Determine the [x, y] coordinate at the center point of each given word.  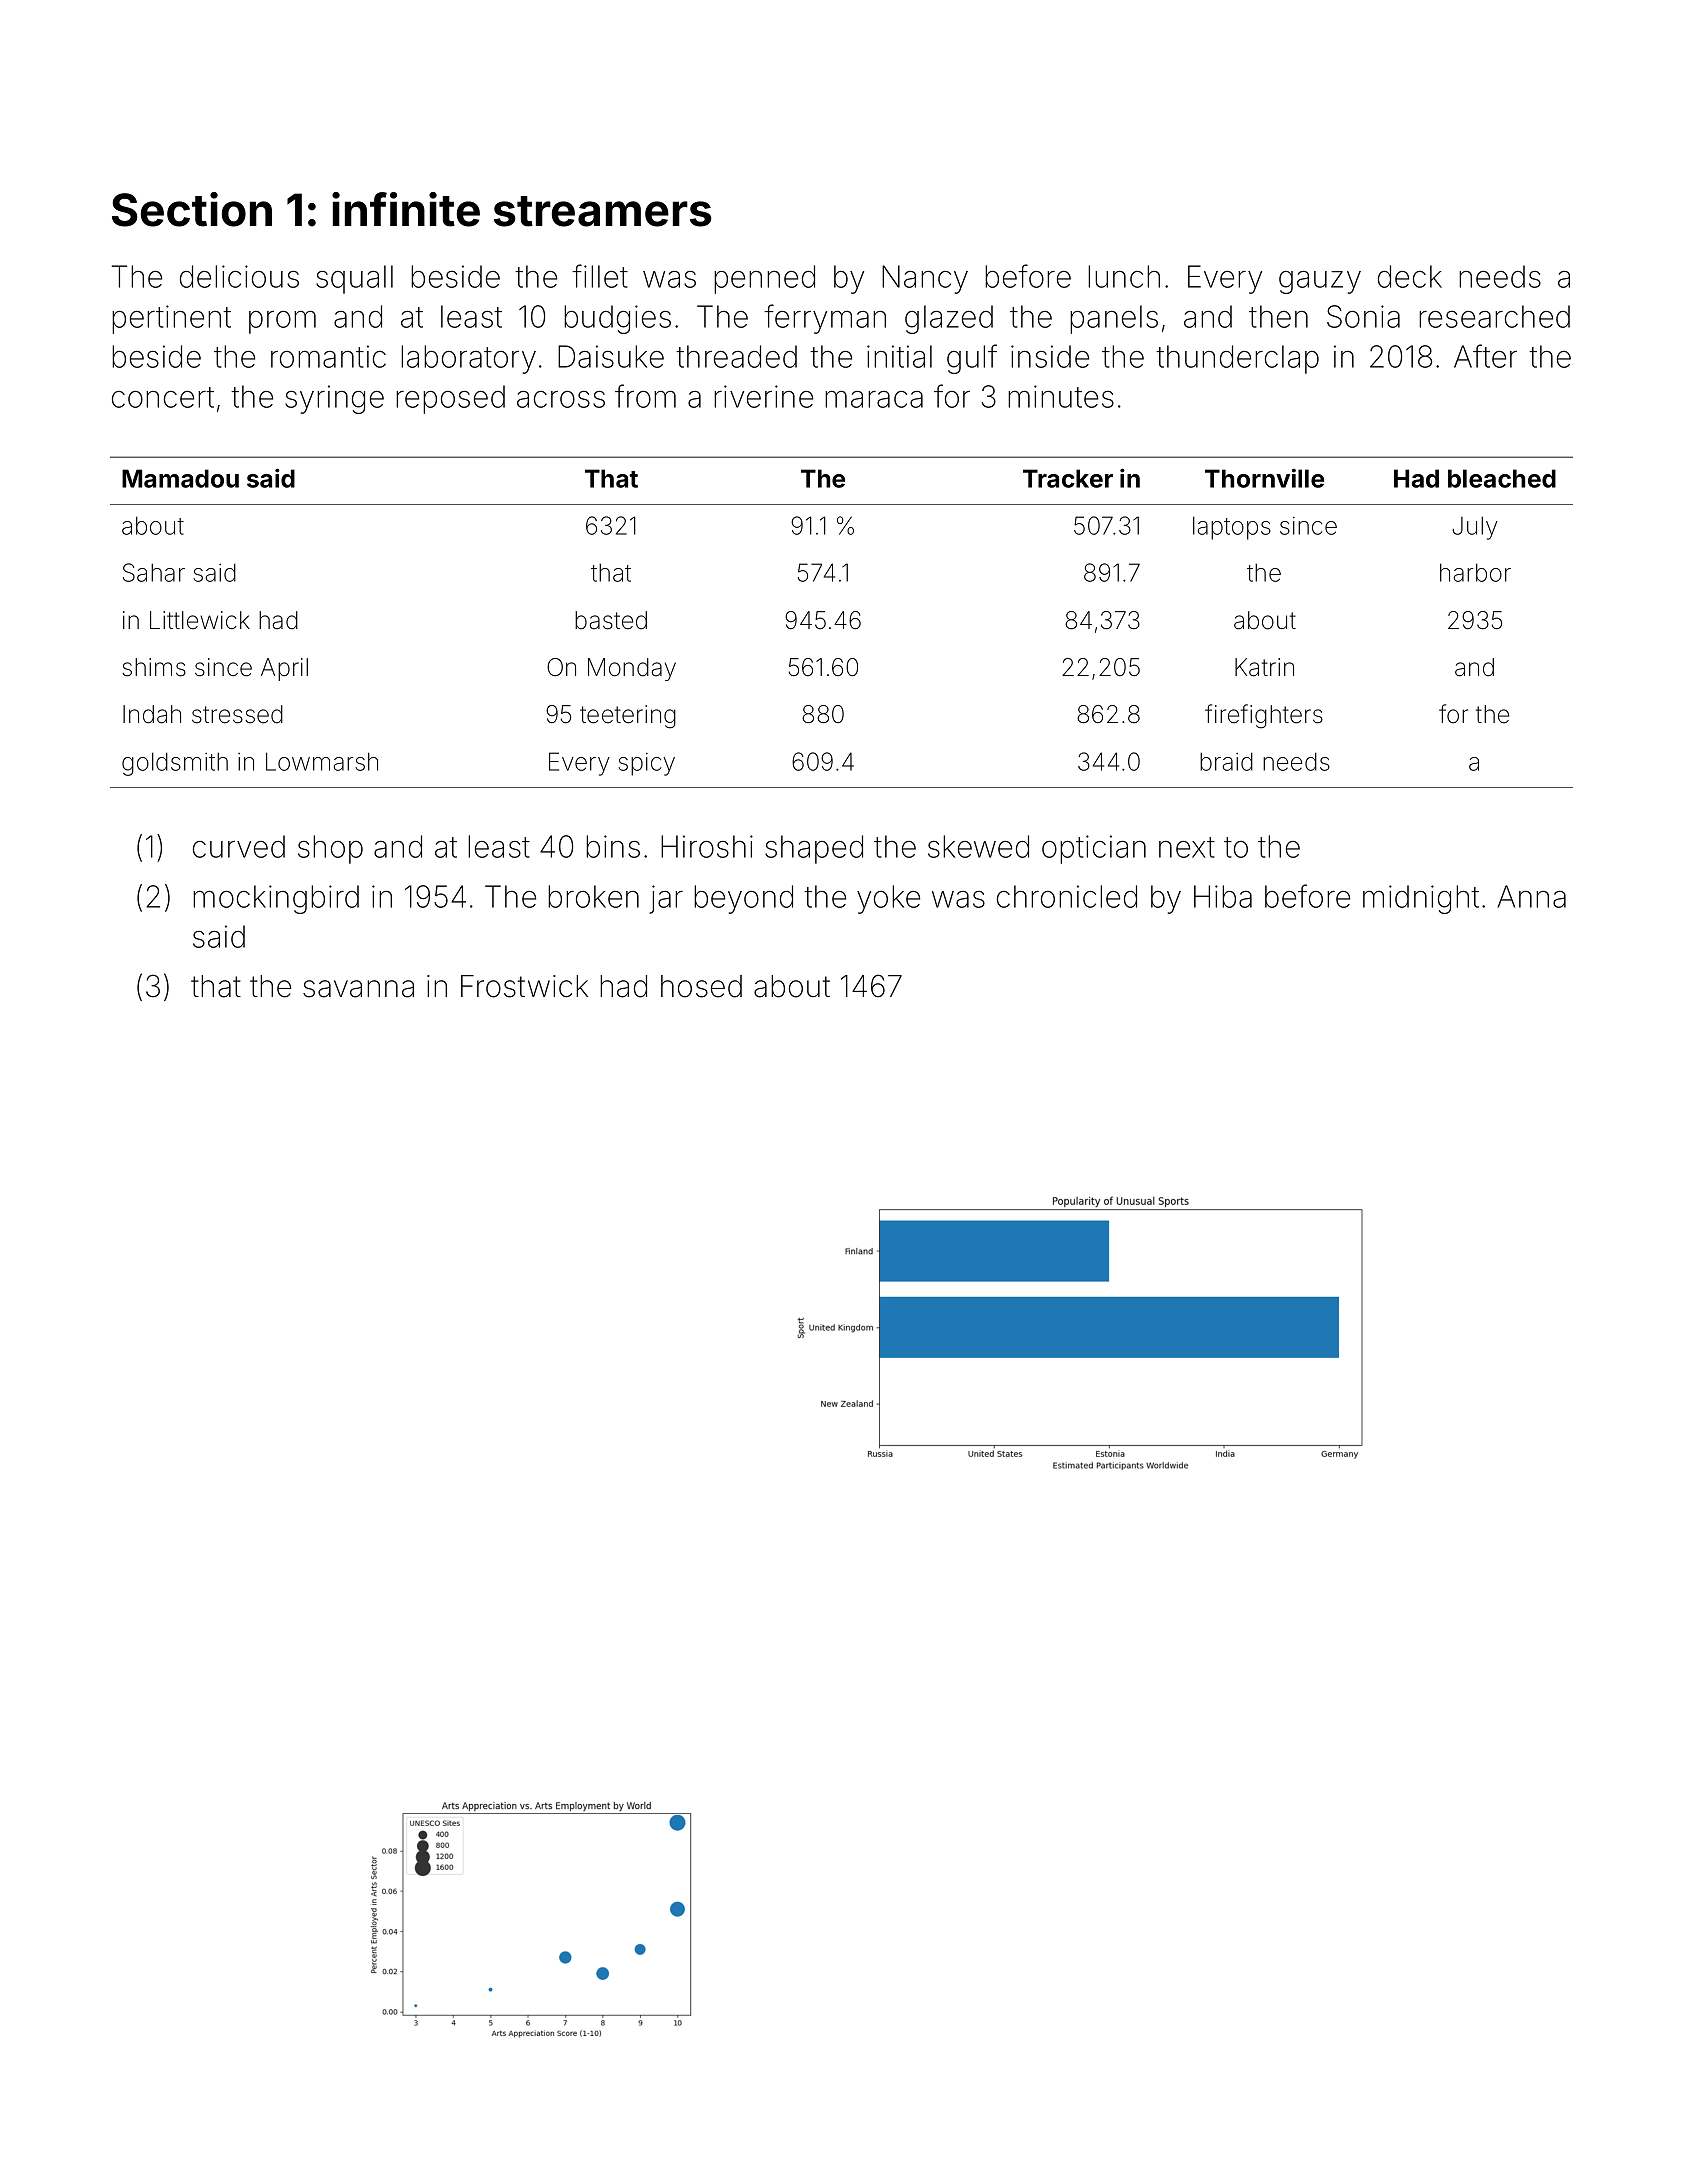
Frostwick [524, 986]
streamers [603, 211]
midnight [1421, 899]
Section [192, 209]
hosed [701, 986]
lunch [1124, 276]
